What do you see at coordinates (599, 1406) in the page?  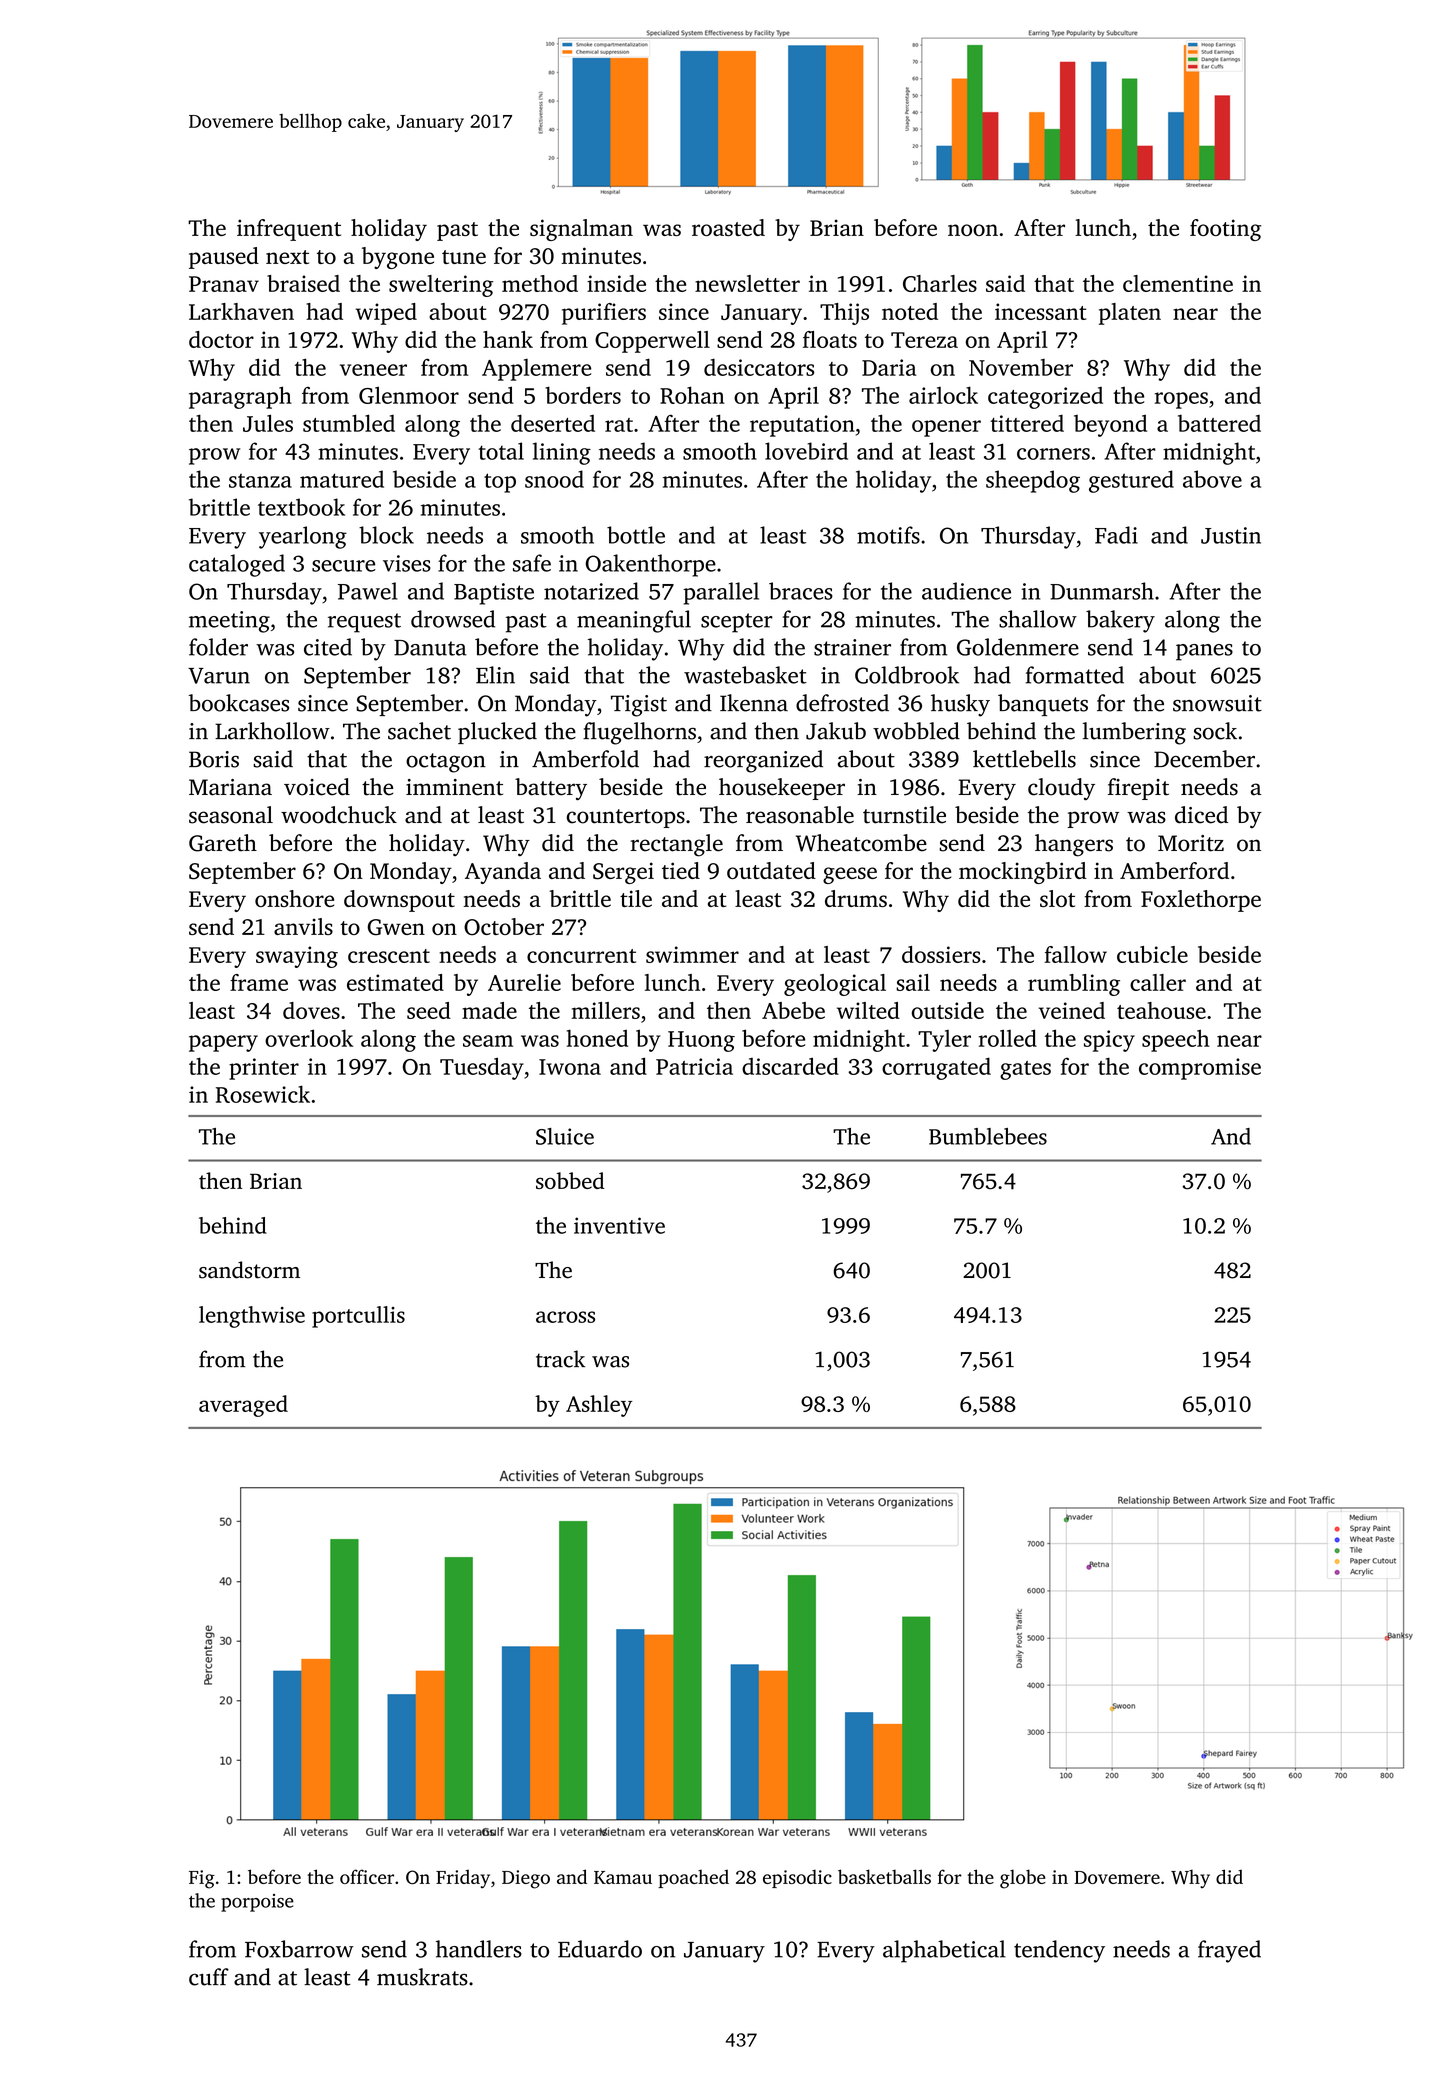 I see `Ashley` at bounding box center [599, 1406].
